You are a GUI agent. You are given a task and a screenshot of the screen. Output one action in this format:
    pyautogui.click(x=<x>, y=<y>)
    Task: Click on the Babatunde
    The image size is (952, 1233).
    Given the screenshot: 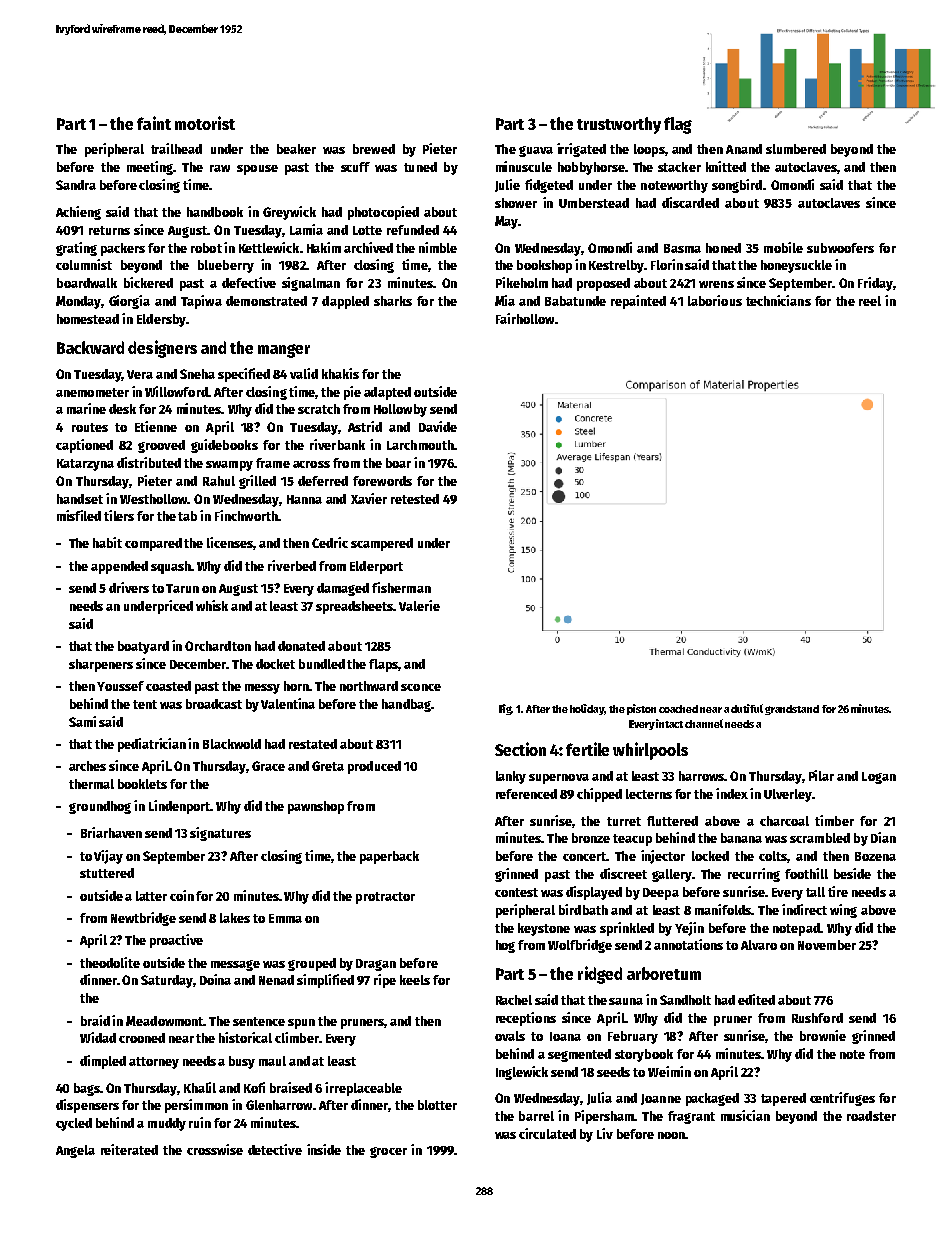 What is the action you would take?
    pyautogui.click(x=575, y=301)
